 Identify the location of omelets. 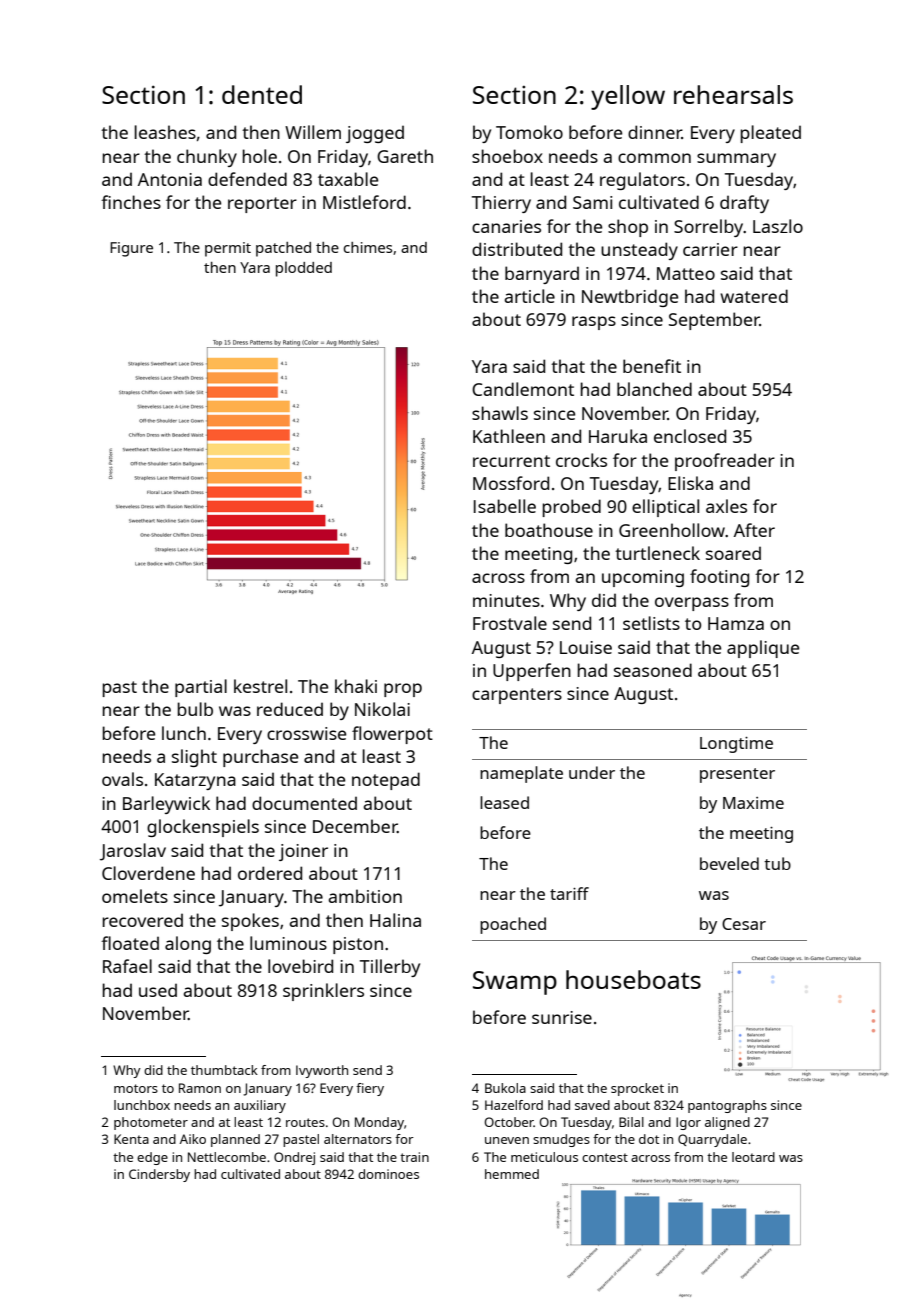
(135, 896).
